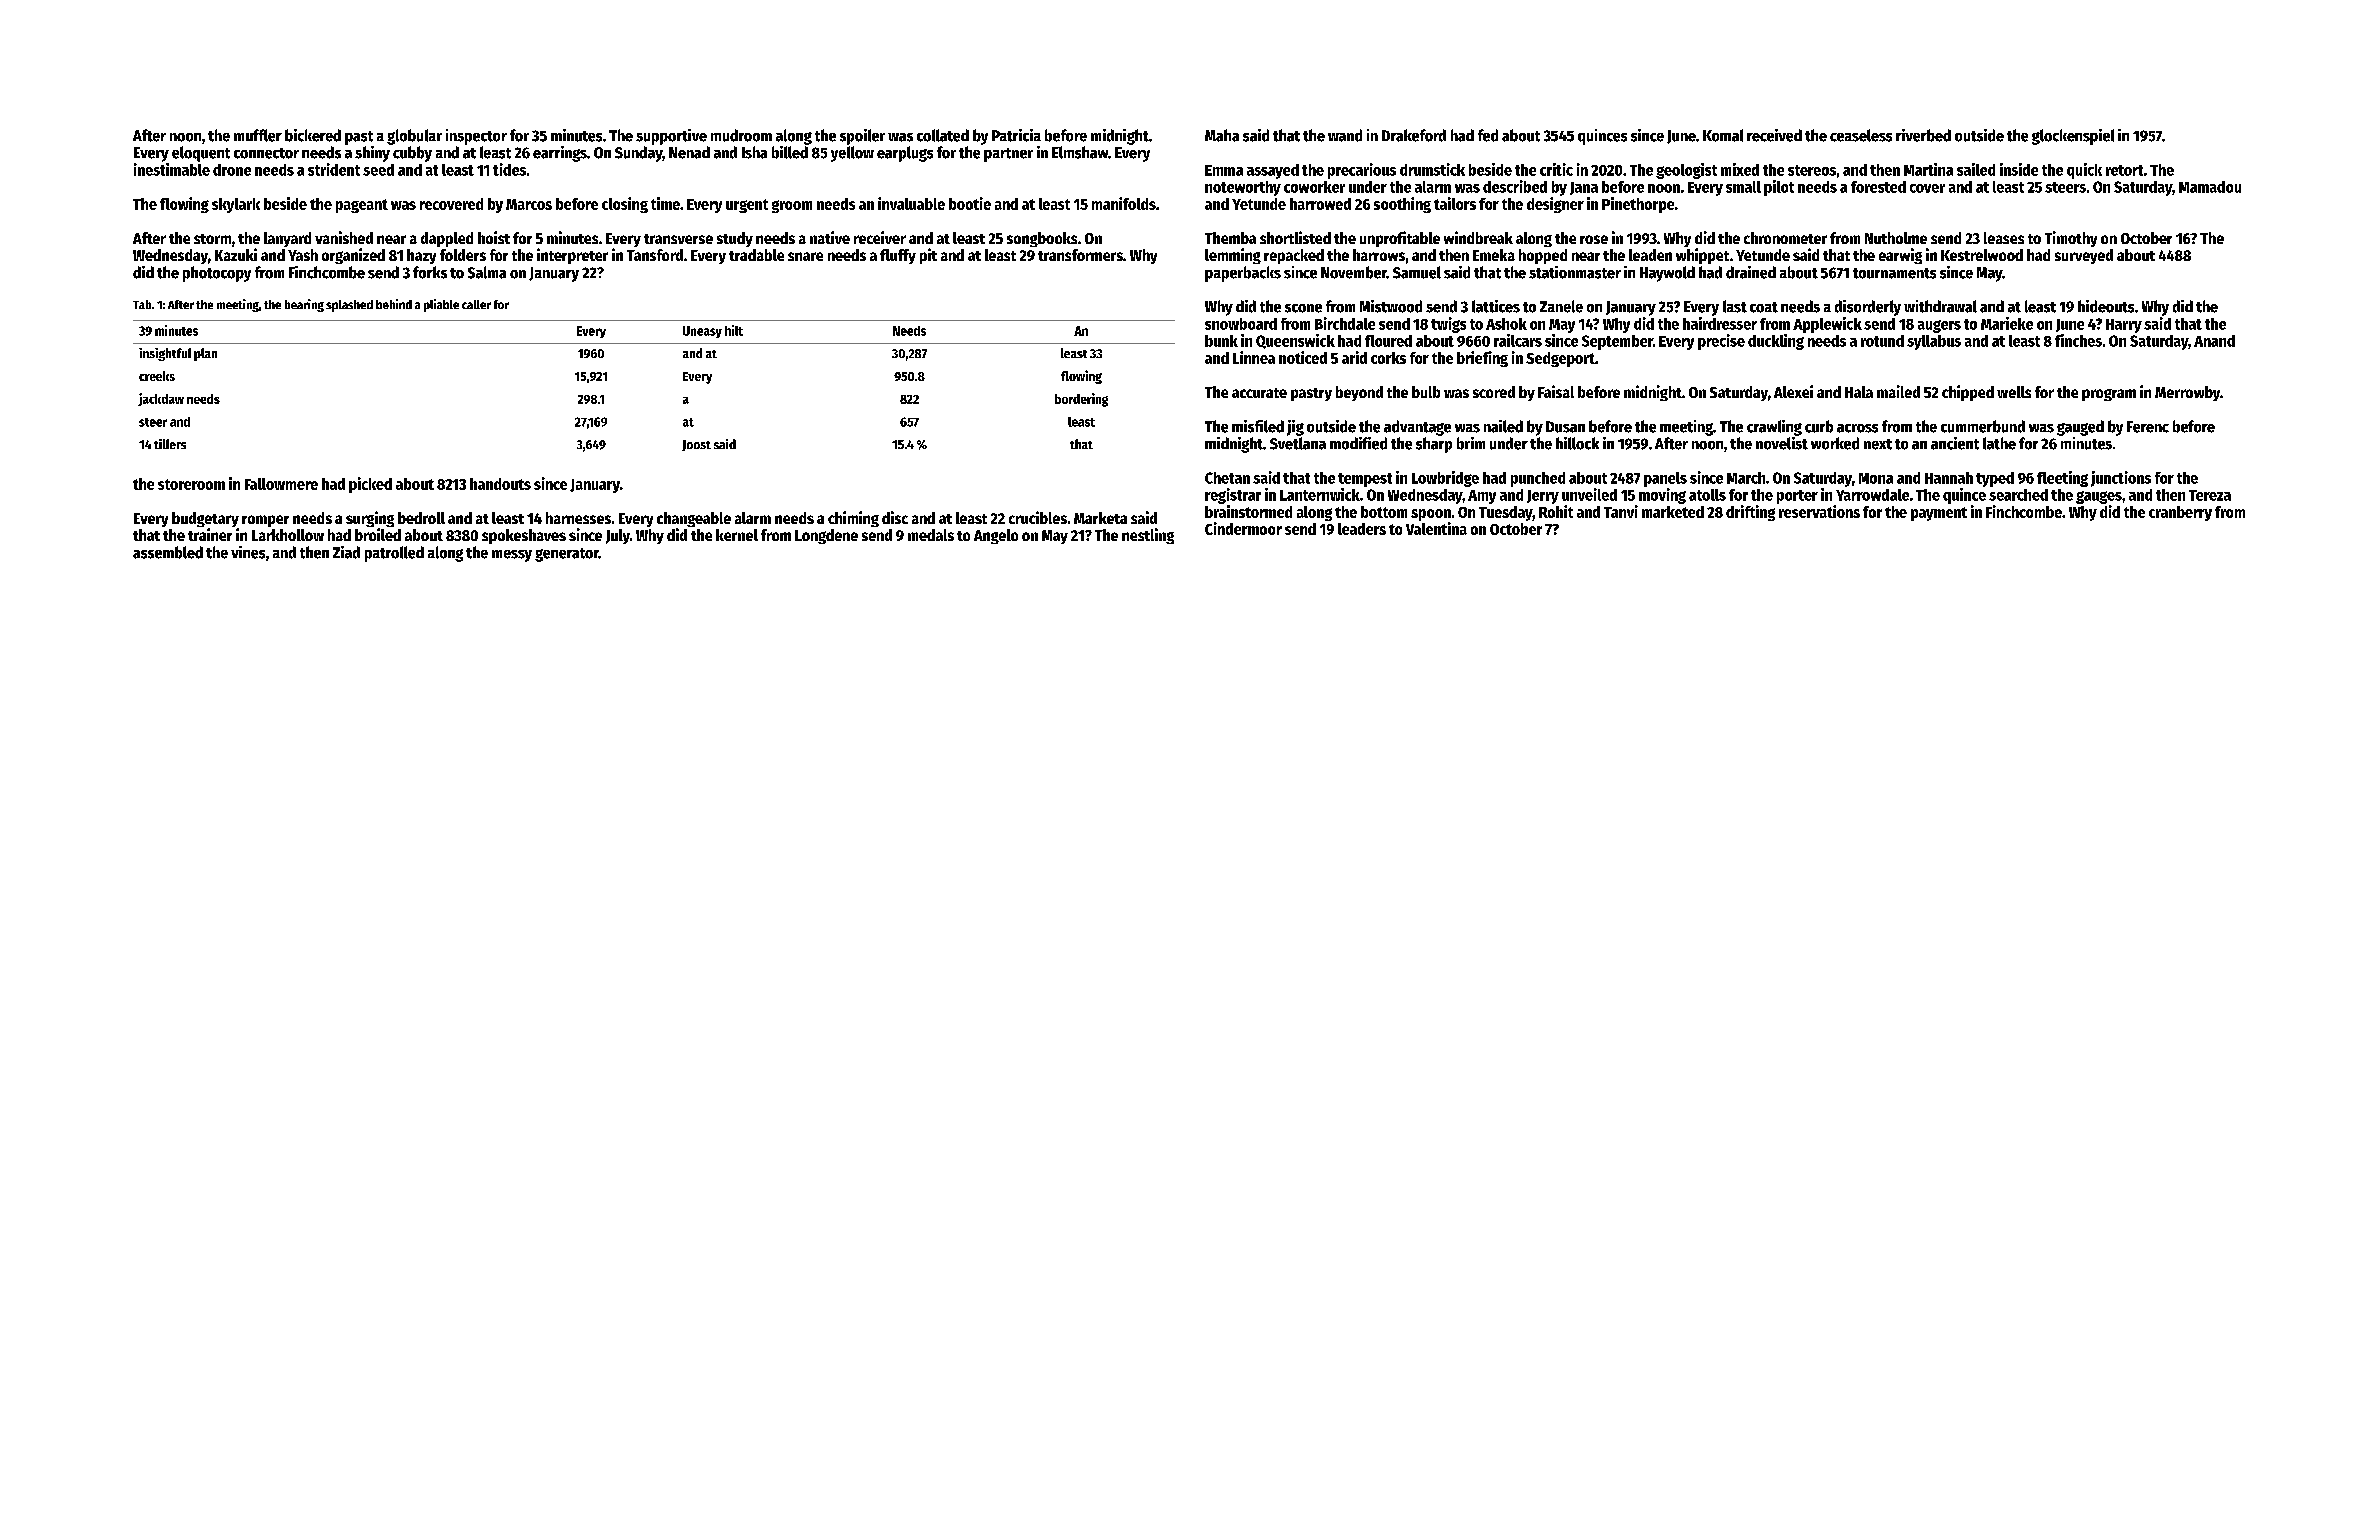 The image size is (2380, 1540). Describe the element at coordinates (476, 137) in the document. I see `inspector` at that location.
